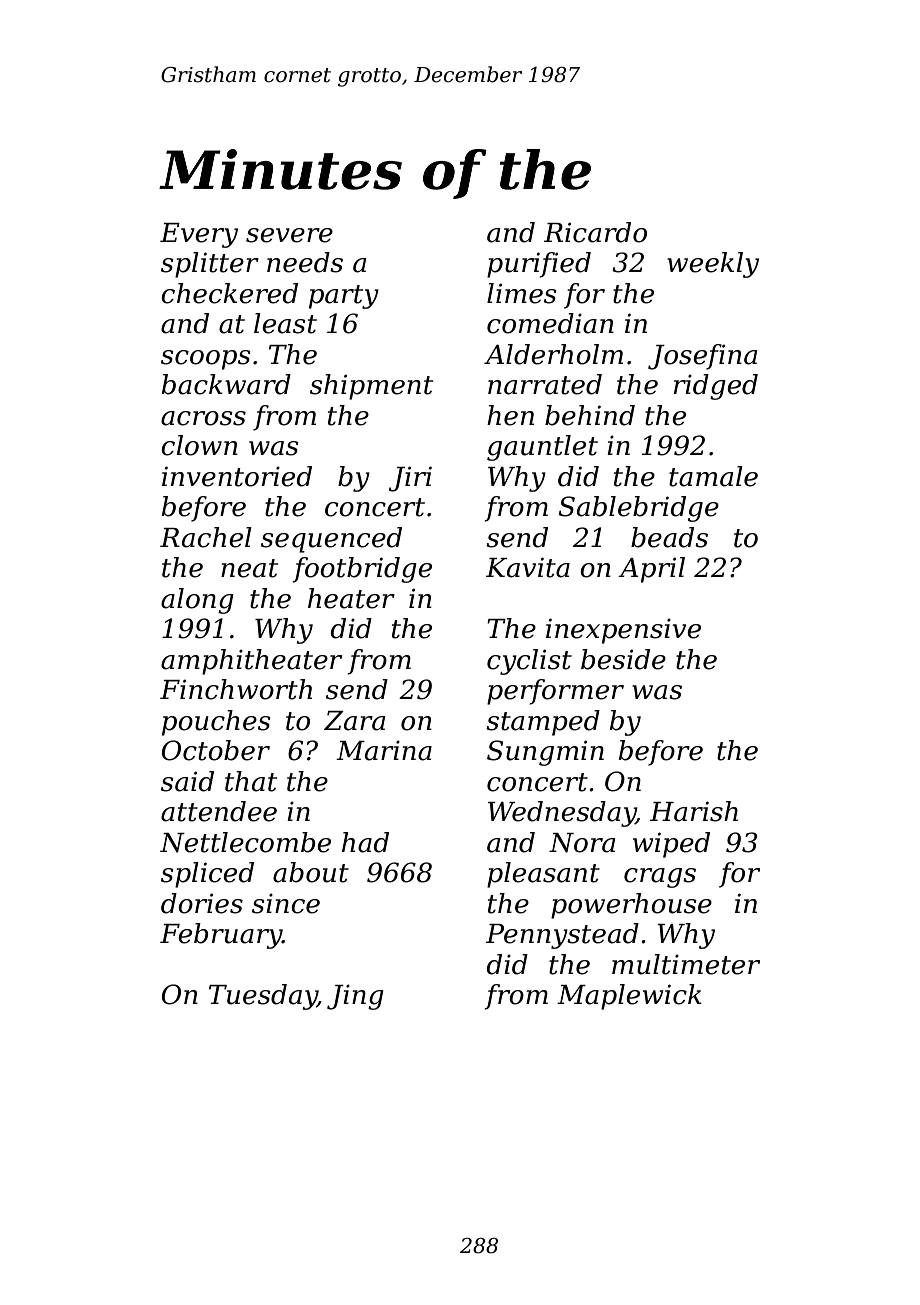 The width and height of the page is (920, 1305). Describe the element at coordinates (221, 936) in the page. I see `February` at that location.
